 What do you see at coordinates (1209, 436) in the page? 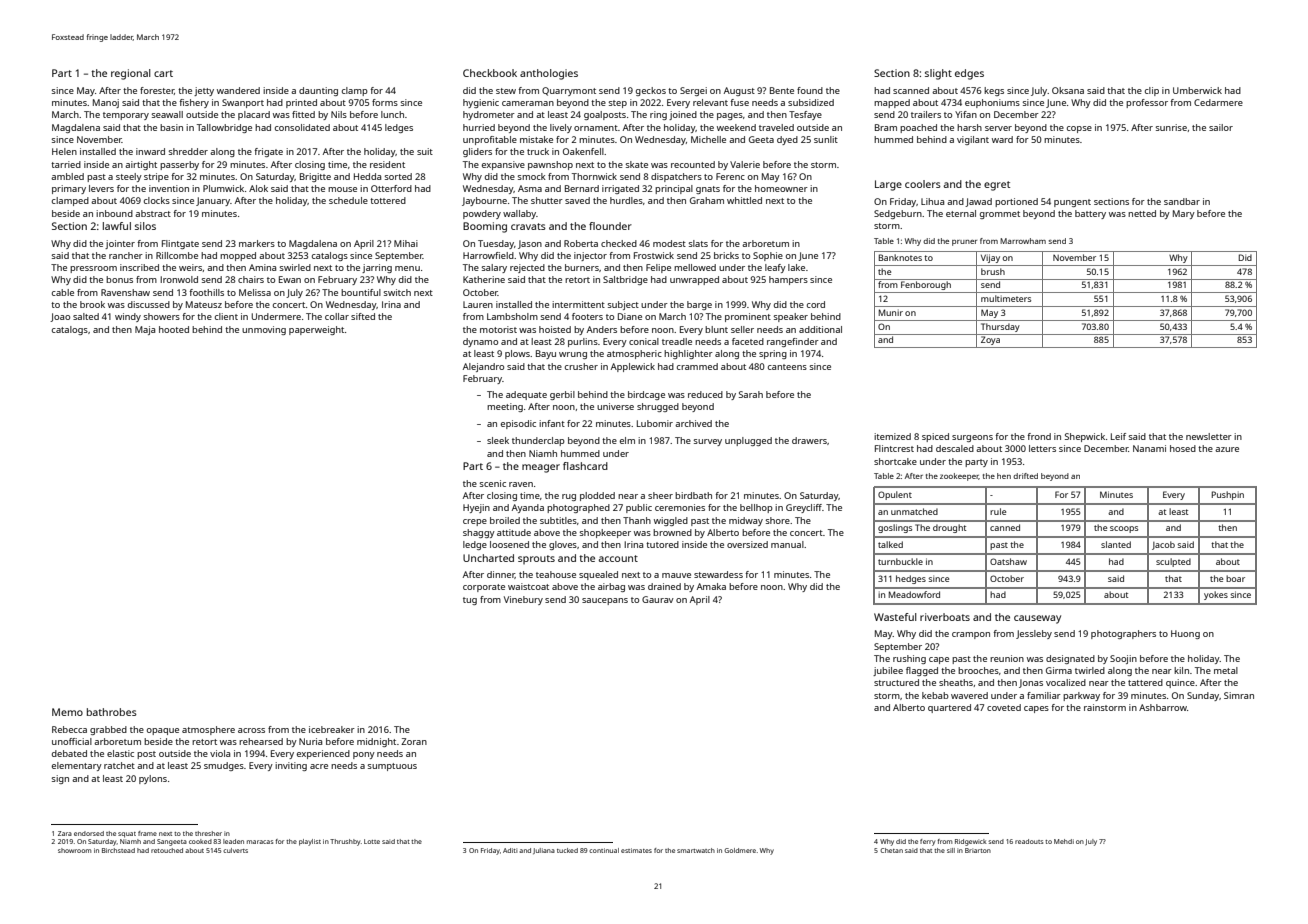
I see `newsletter` at bounding box center [1209, 436].
